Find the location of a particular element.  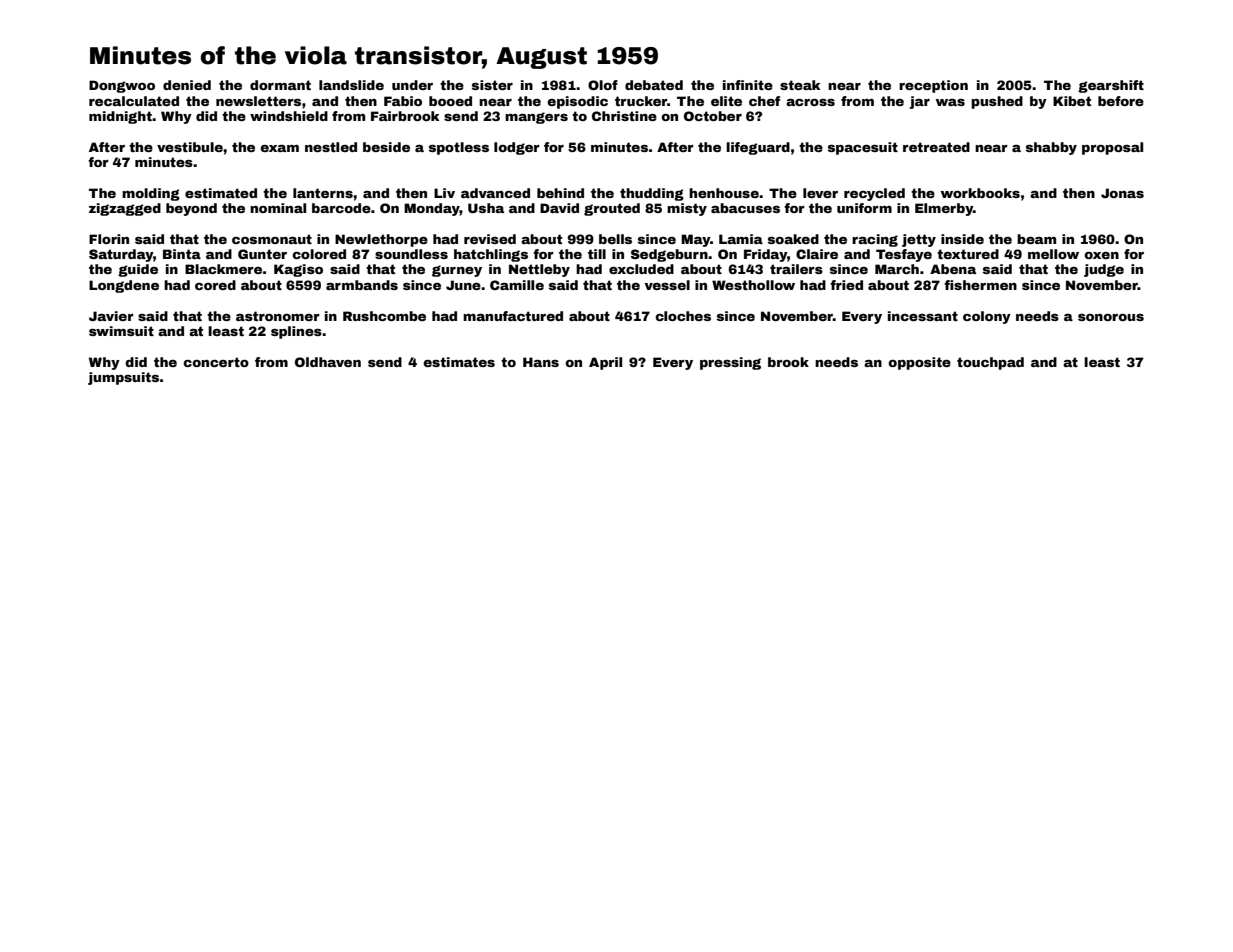

lifeguard is located at coordinates (758, 148).
